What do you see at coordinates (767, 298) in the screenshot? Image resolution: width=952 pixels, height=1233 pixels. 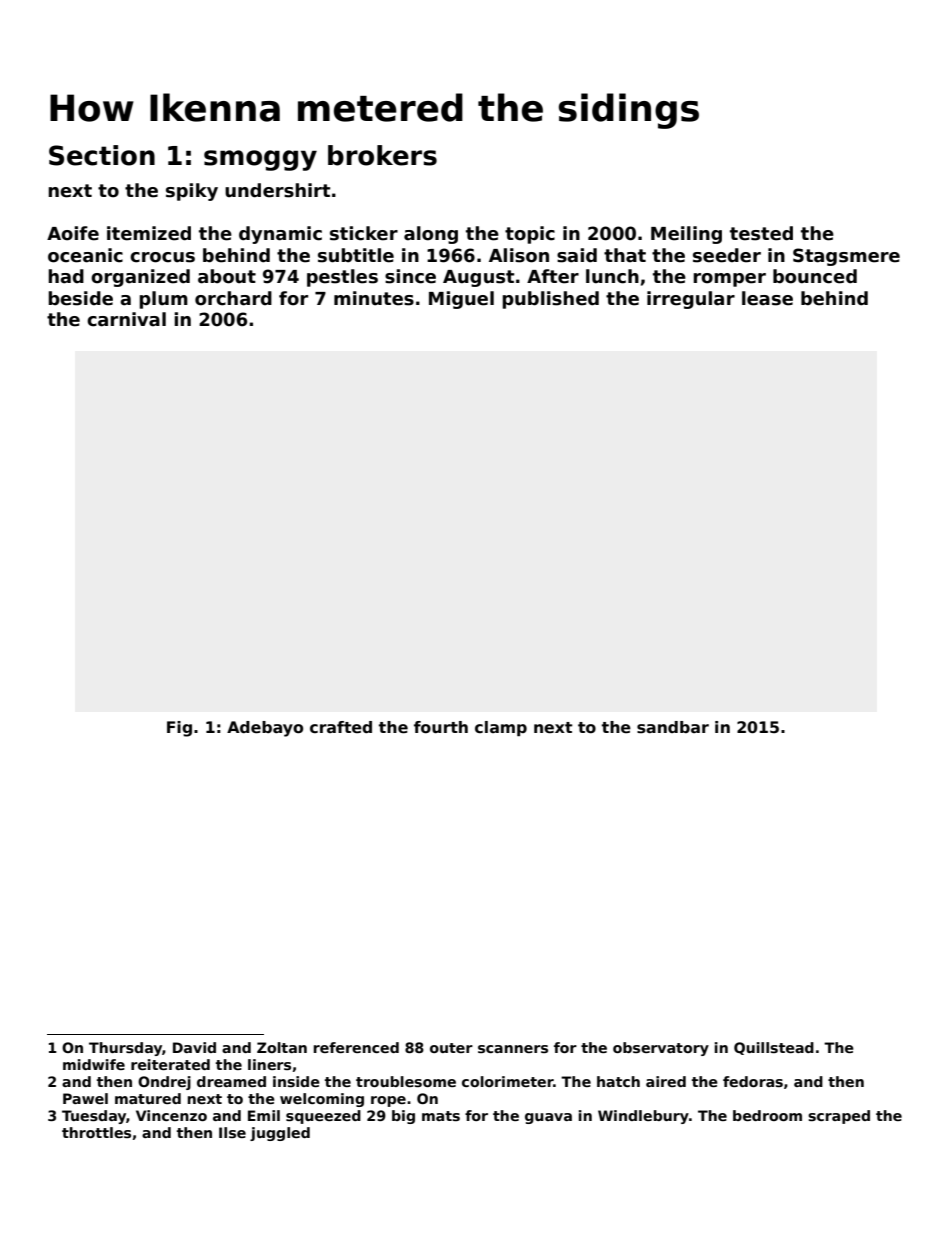 I see `lease` at bounding box center [767, 298].
